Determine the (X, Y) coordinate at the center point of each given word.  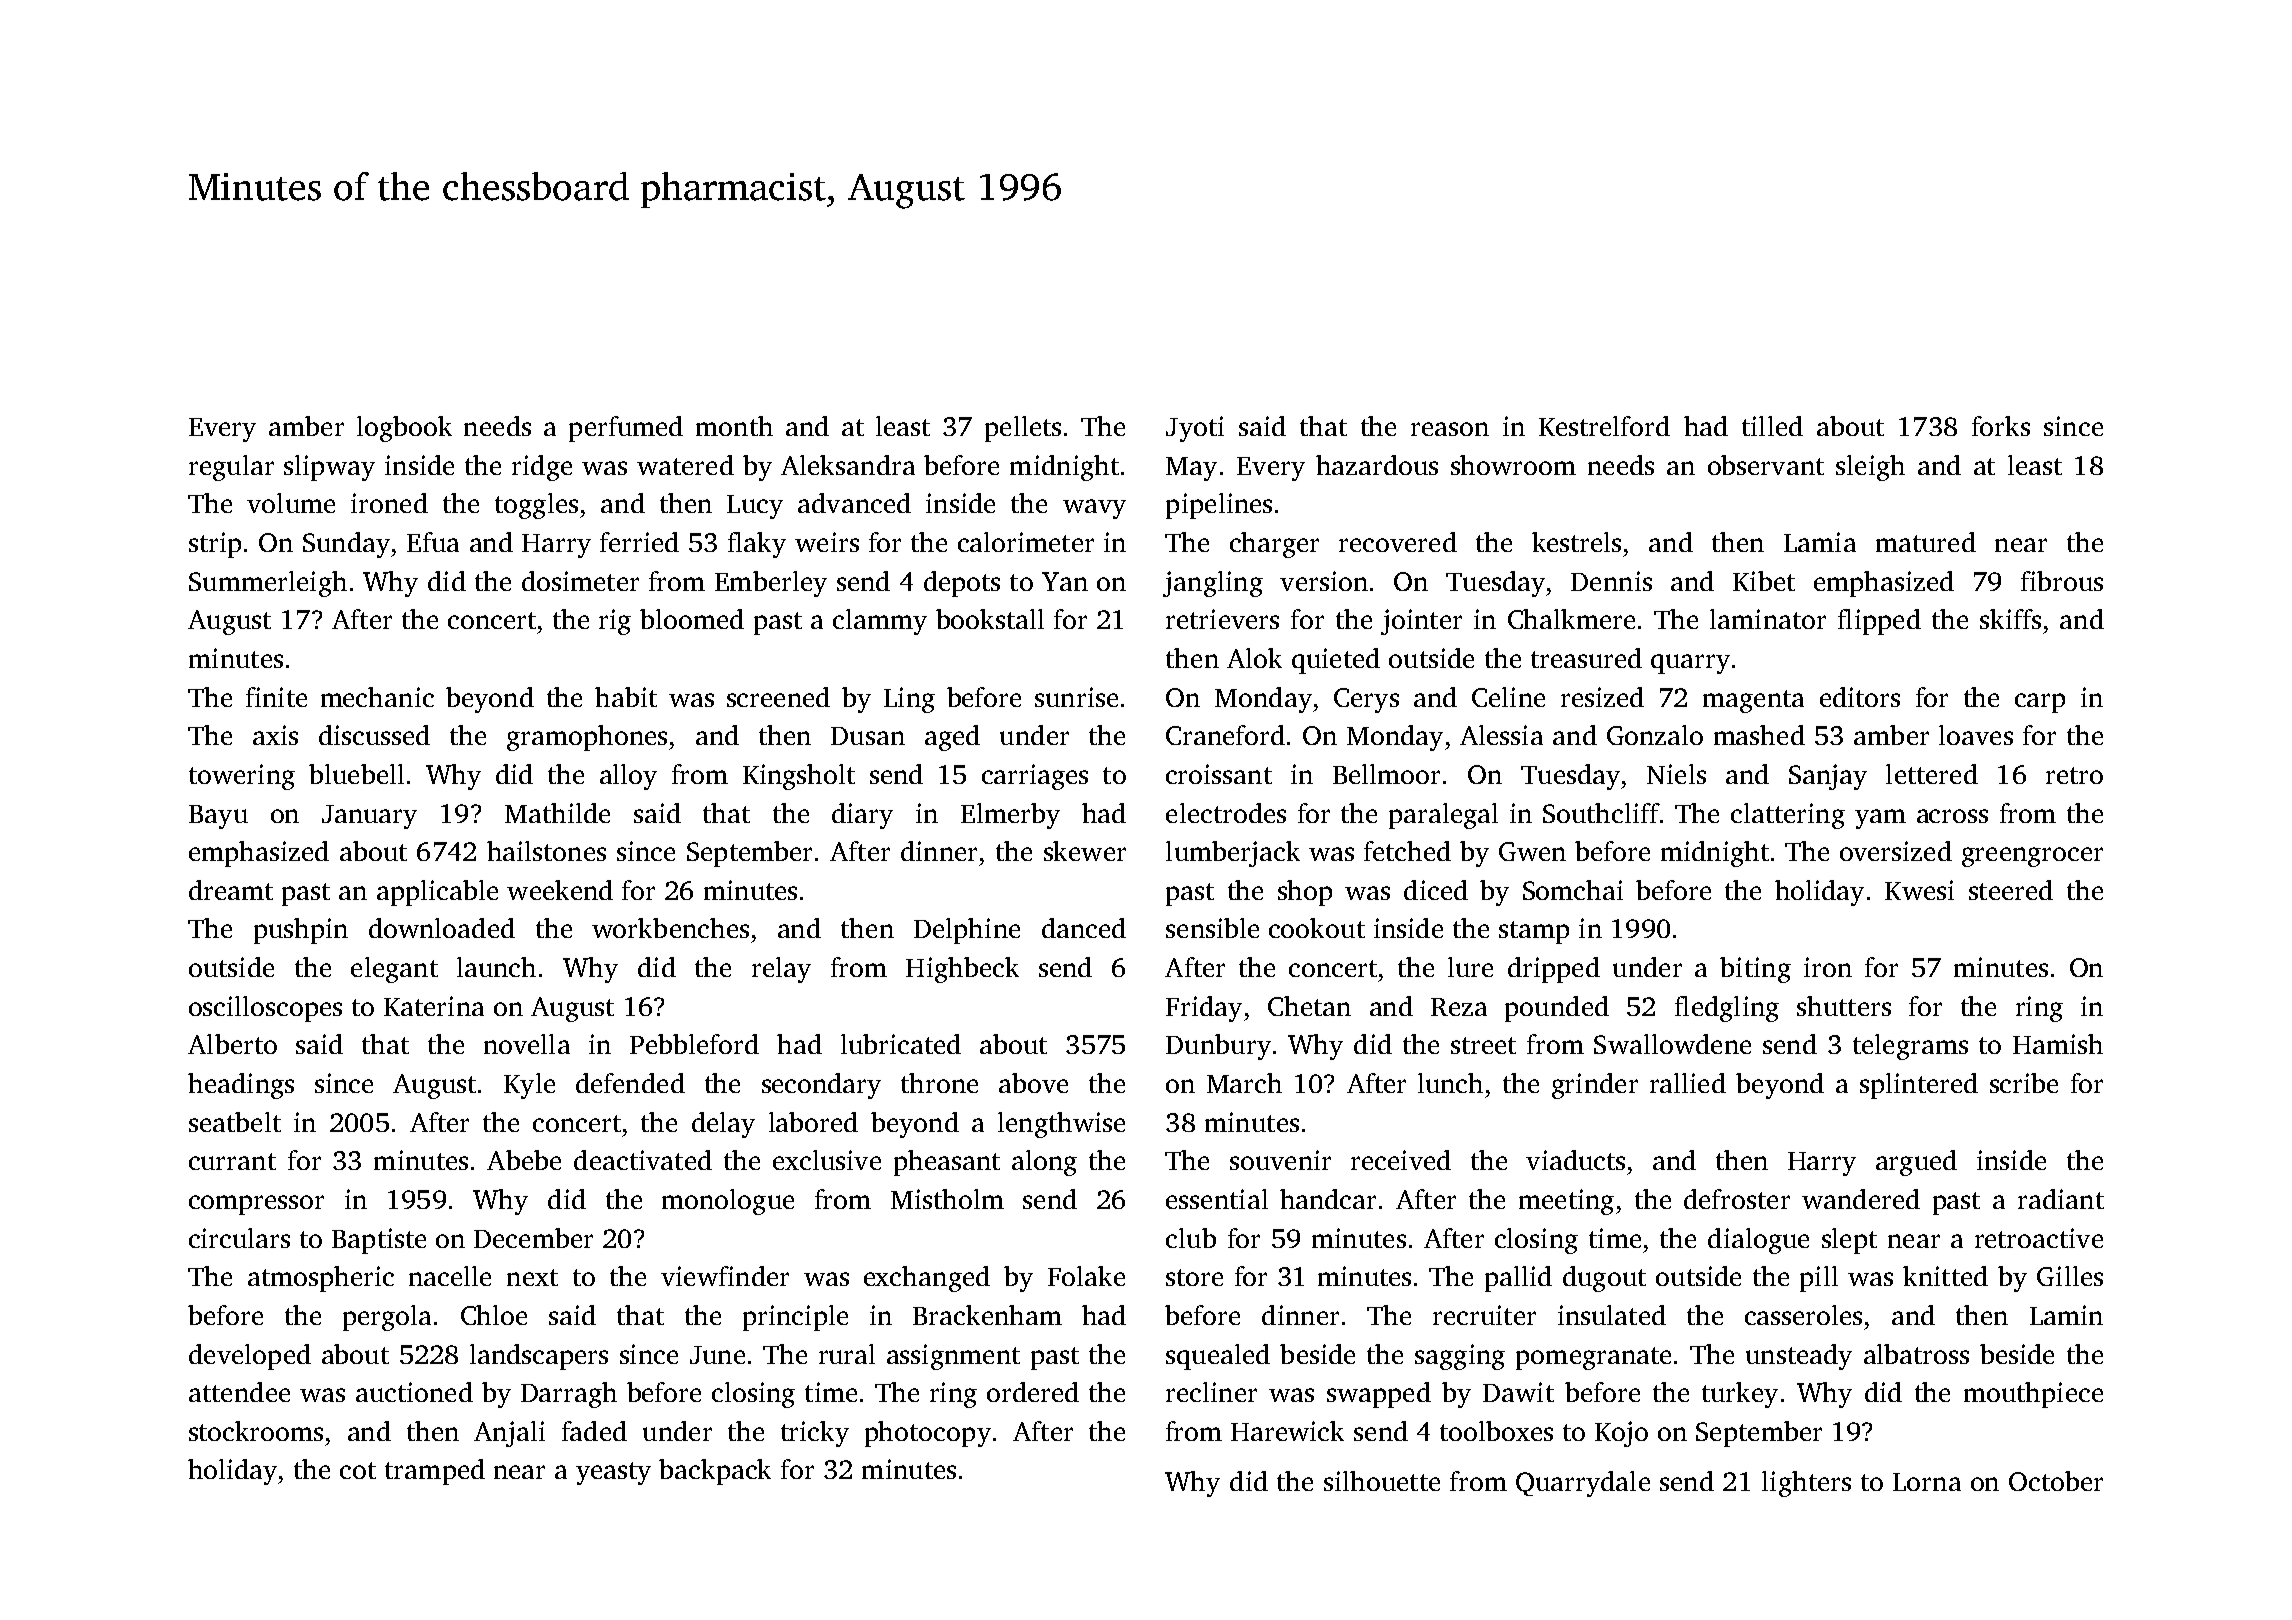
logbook (404, 429)
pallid (1518, 1279)
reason (1450, 429)
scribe (2024, 1083)
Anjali (509, 1434)
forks (2001, 426)
